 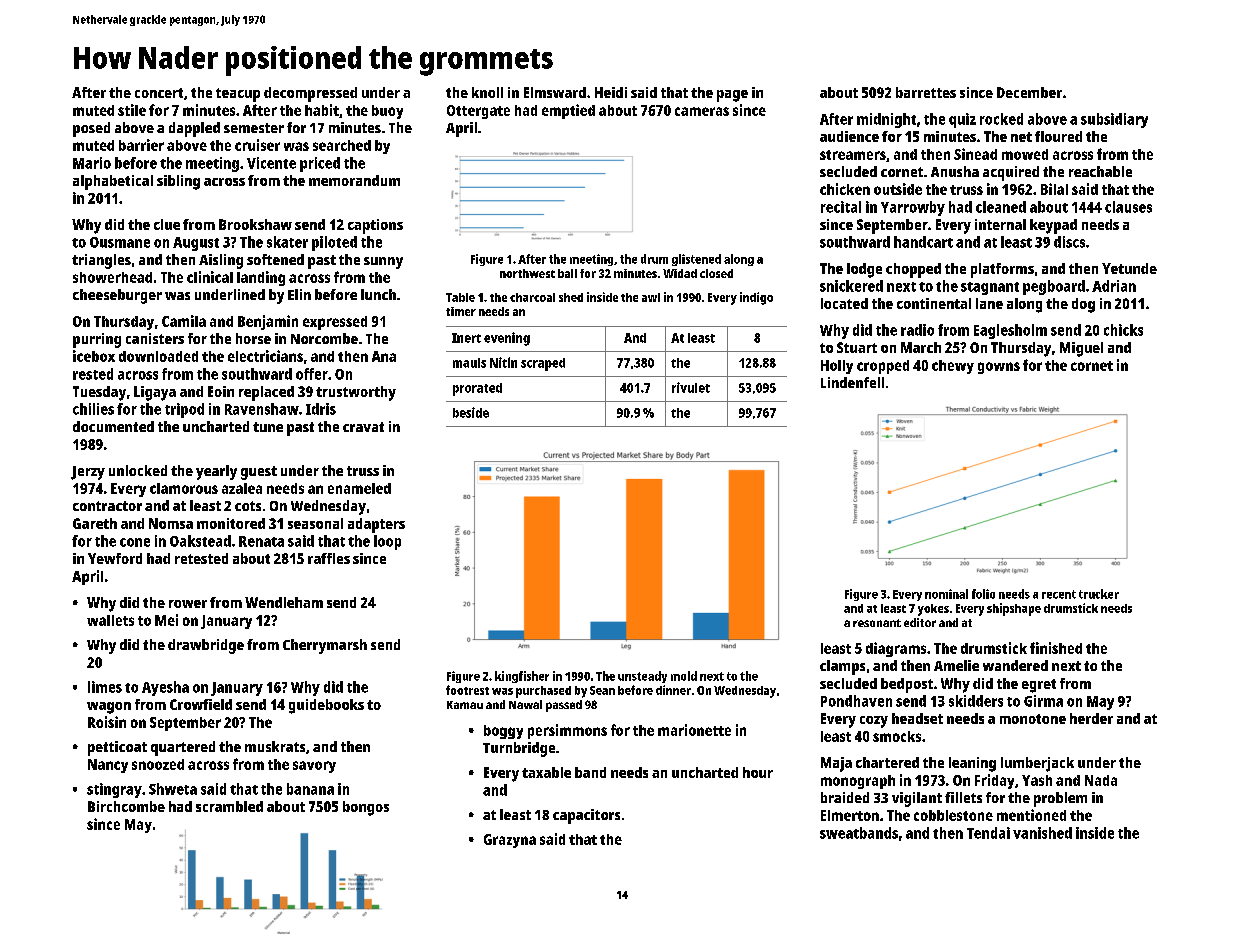 What do you see at coordinates (999, 368) in the page?
I see `gowns` at bounding box center [999, 368].
